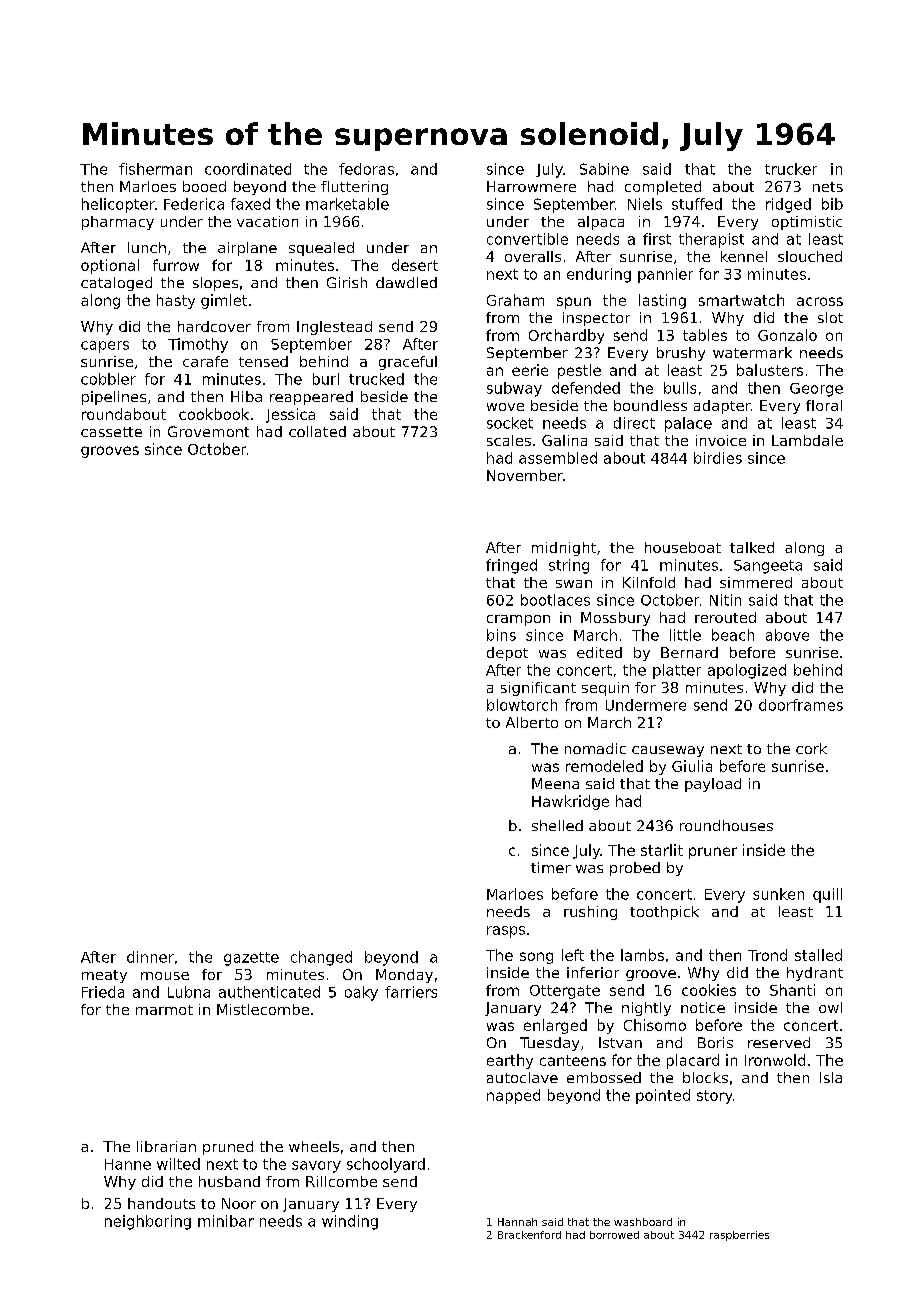 This document has width=924, height=1314. I want to click on Isla, so click(831, 1077).
